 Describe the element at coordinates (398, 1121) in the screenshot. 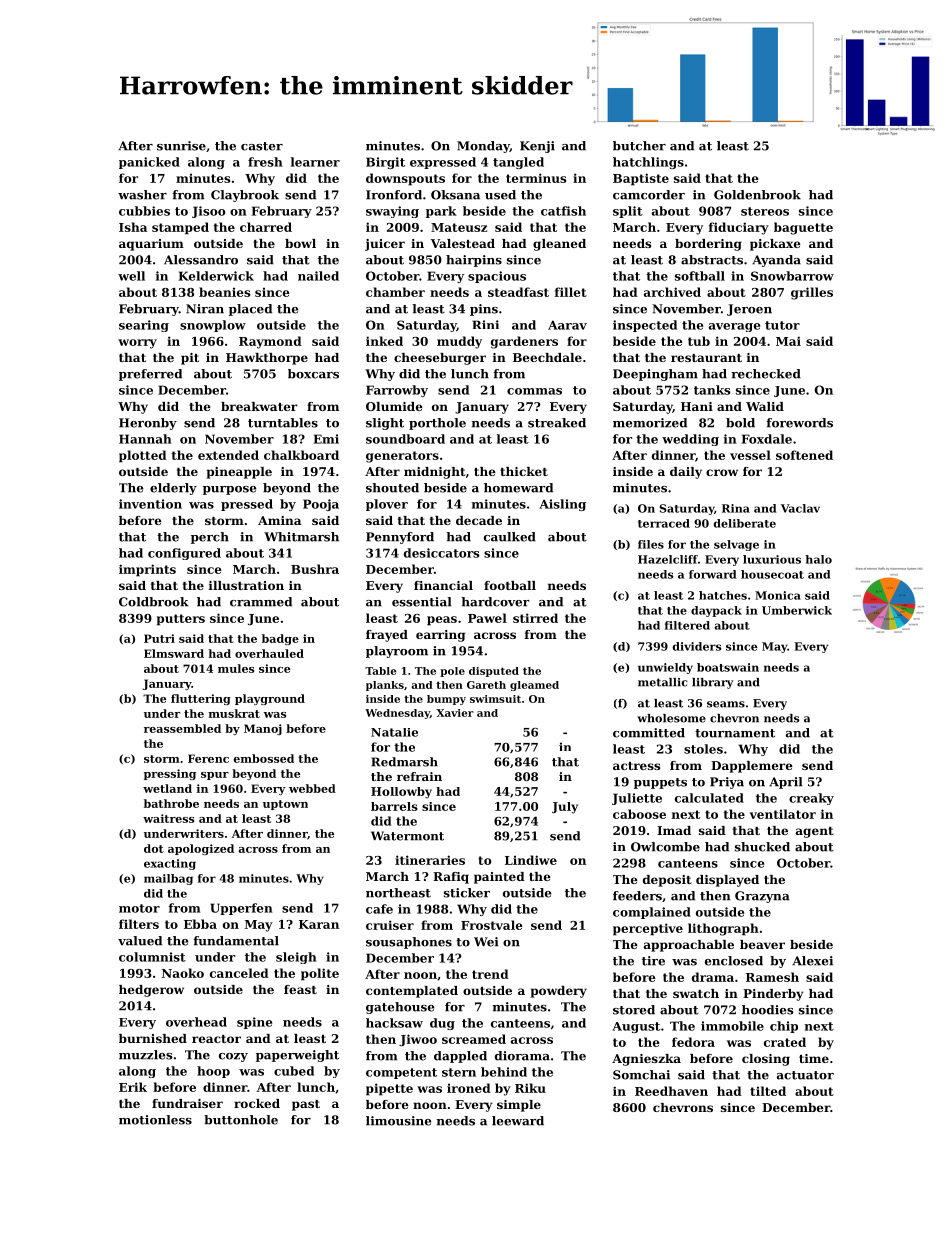

I see `limousine` at that location.
